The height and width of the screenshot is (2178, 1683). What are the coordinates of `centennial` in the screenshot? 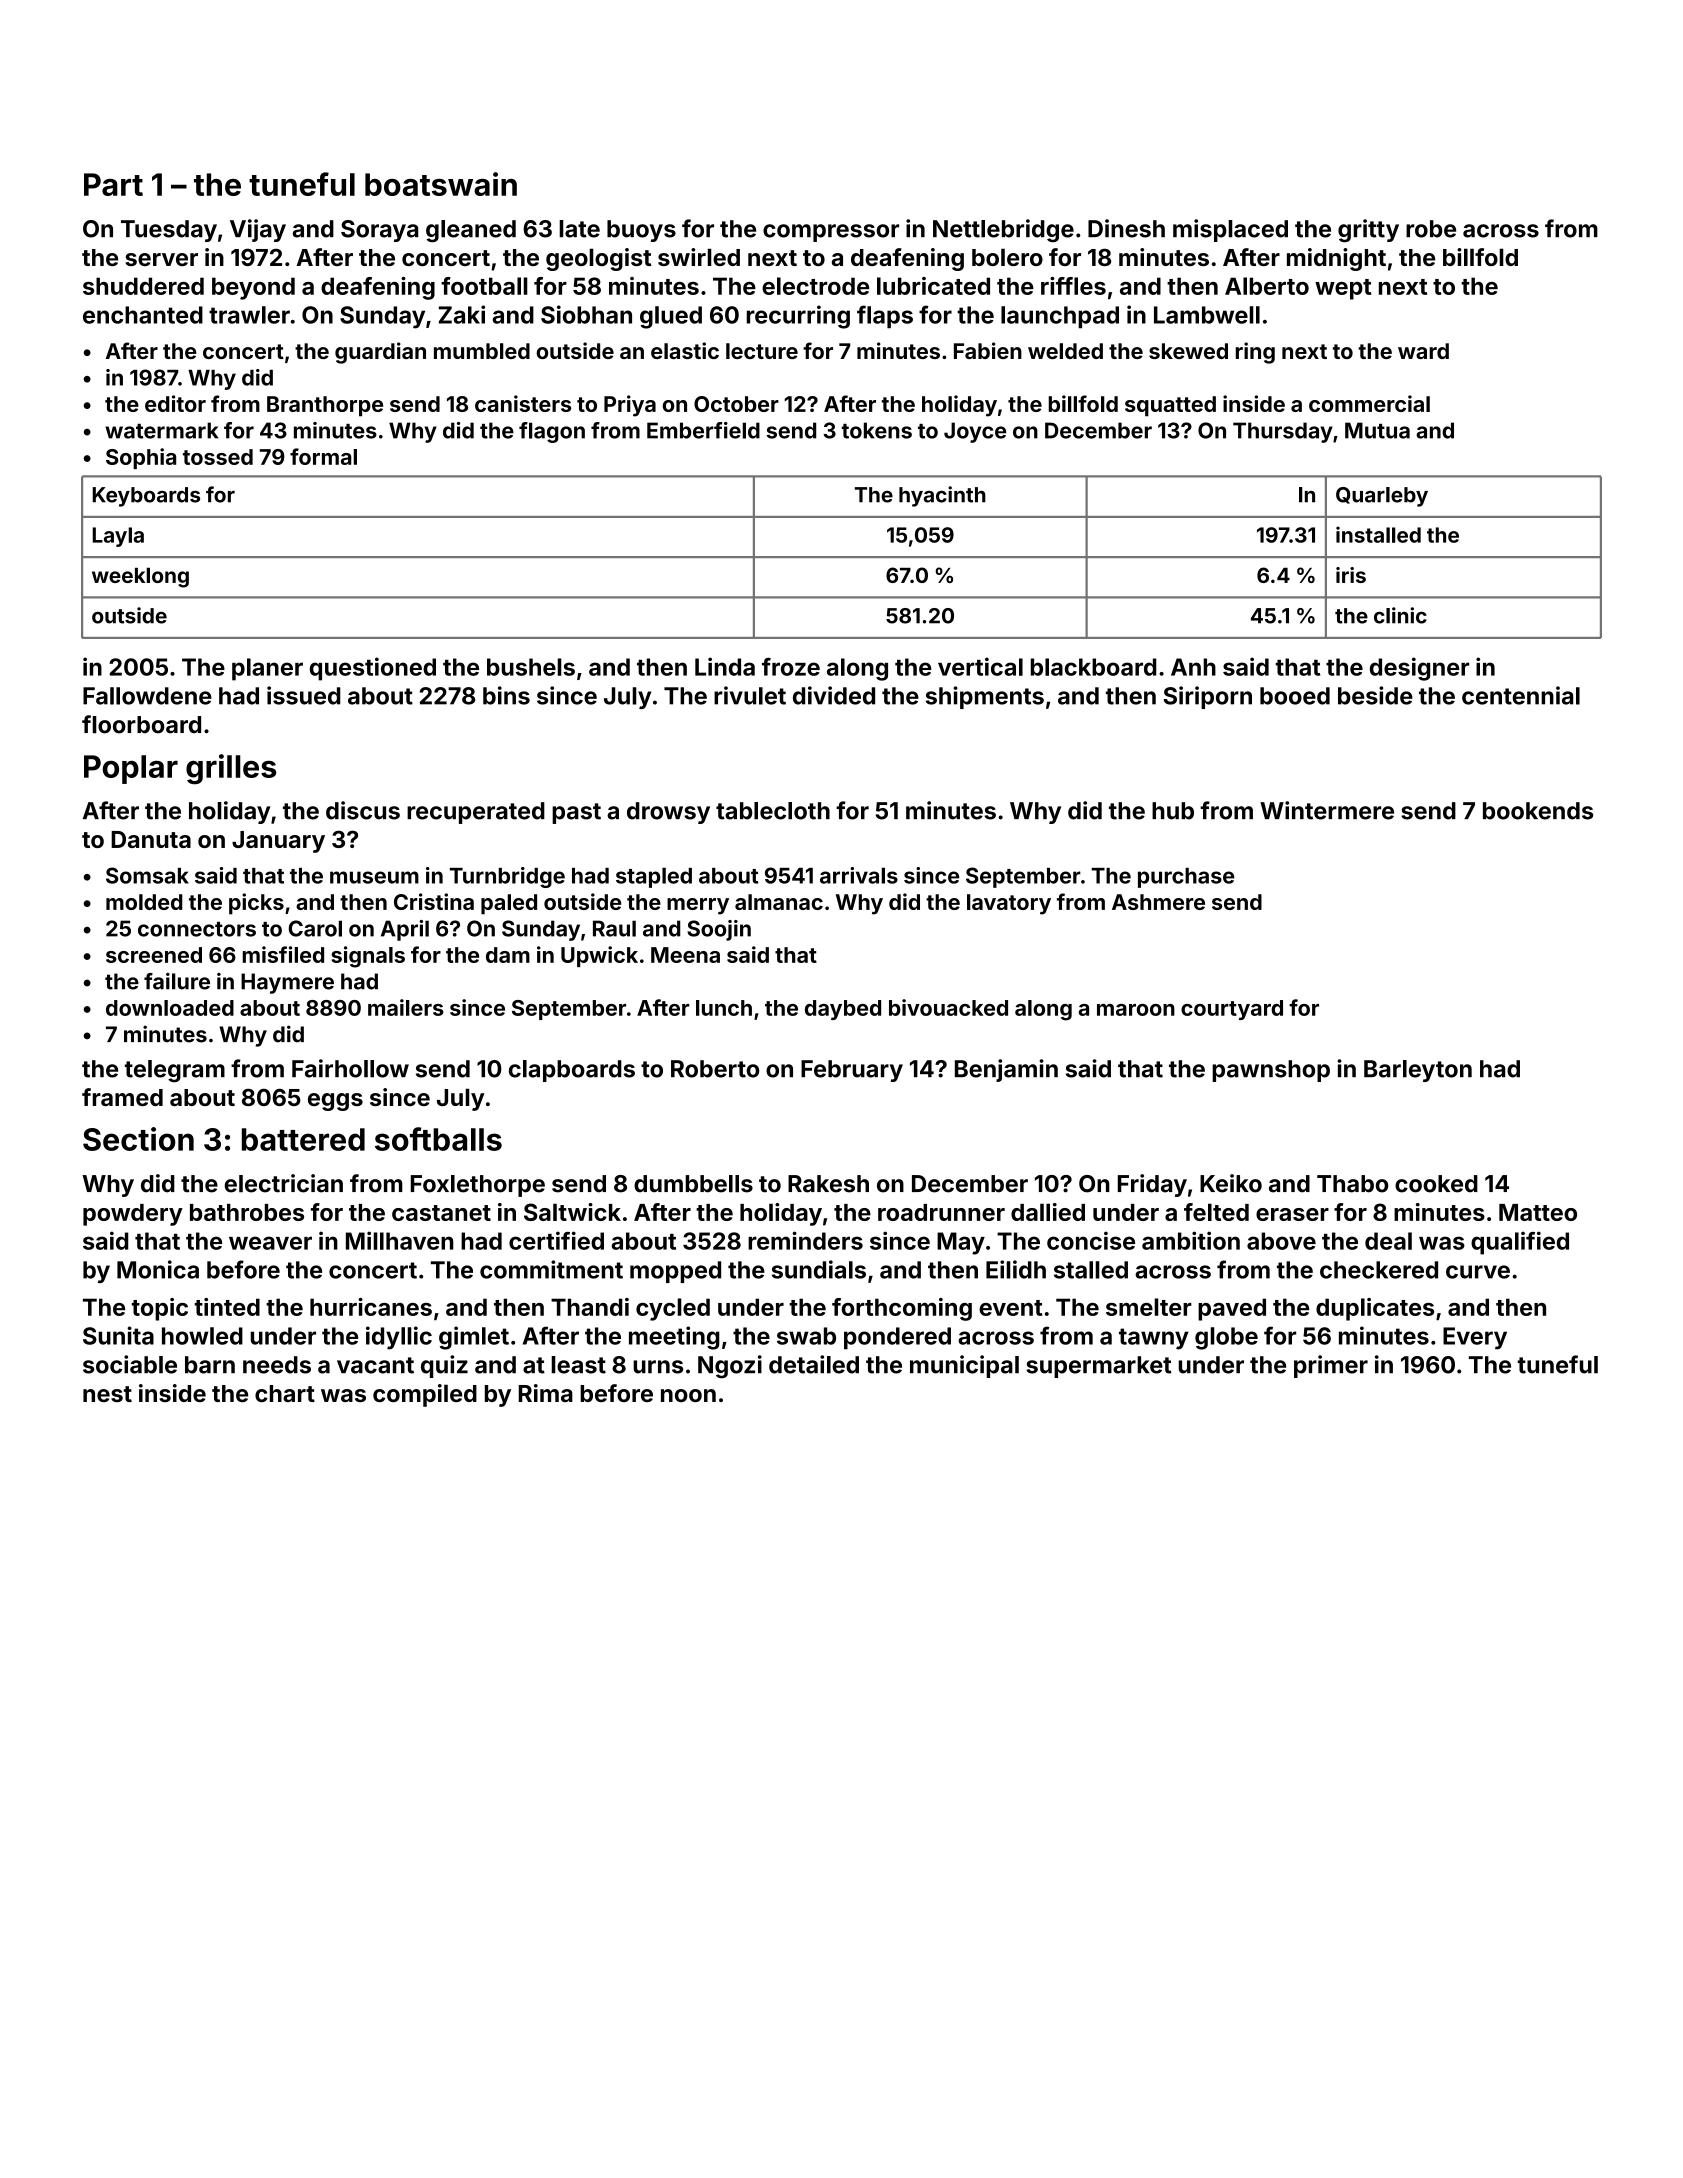 It's located at (1521, 695).
